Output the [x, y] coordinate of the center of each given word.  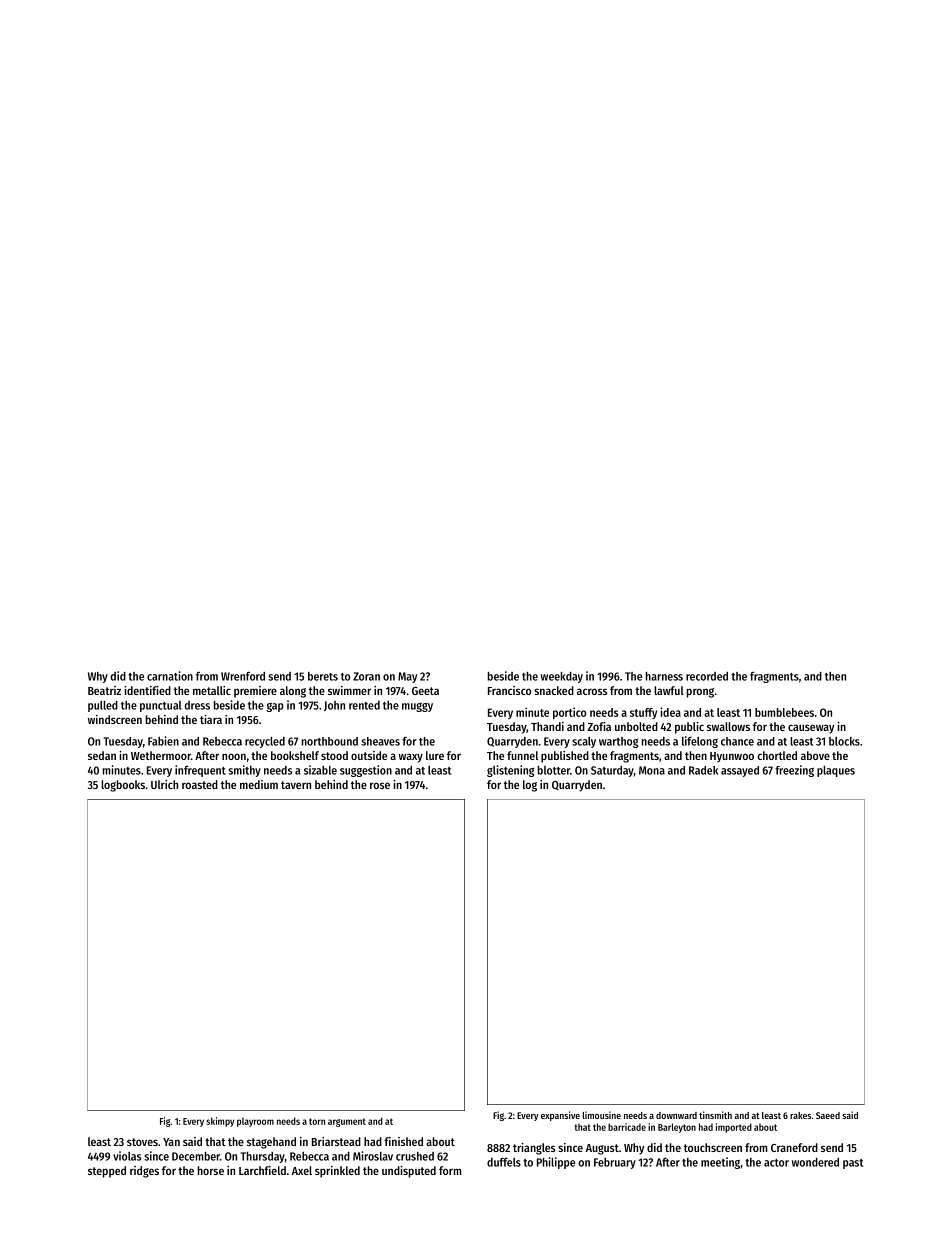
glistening [510, 771]
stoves [142, 1142]
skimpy [220, 1122]
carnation [170, 676]
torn [317, 1121]
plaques [836, 771]
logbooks [123, 786]
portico [569, 713]
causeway [811, 729]
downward [676, 1115]
